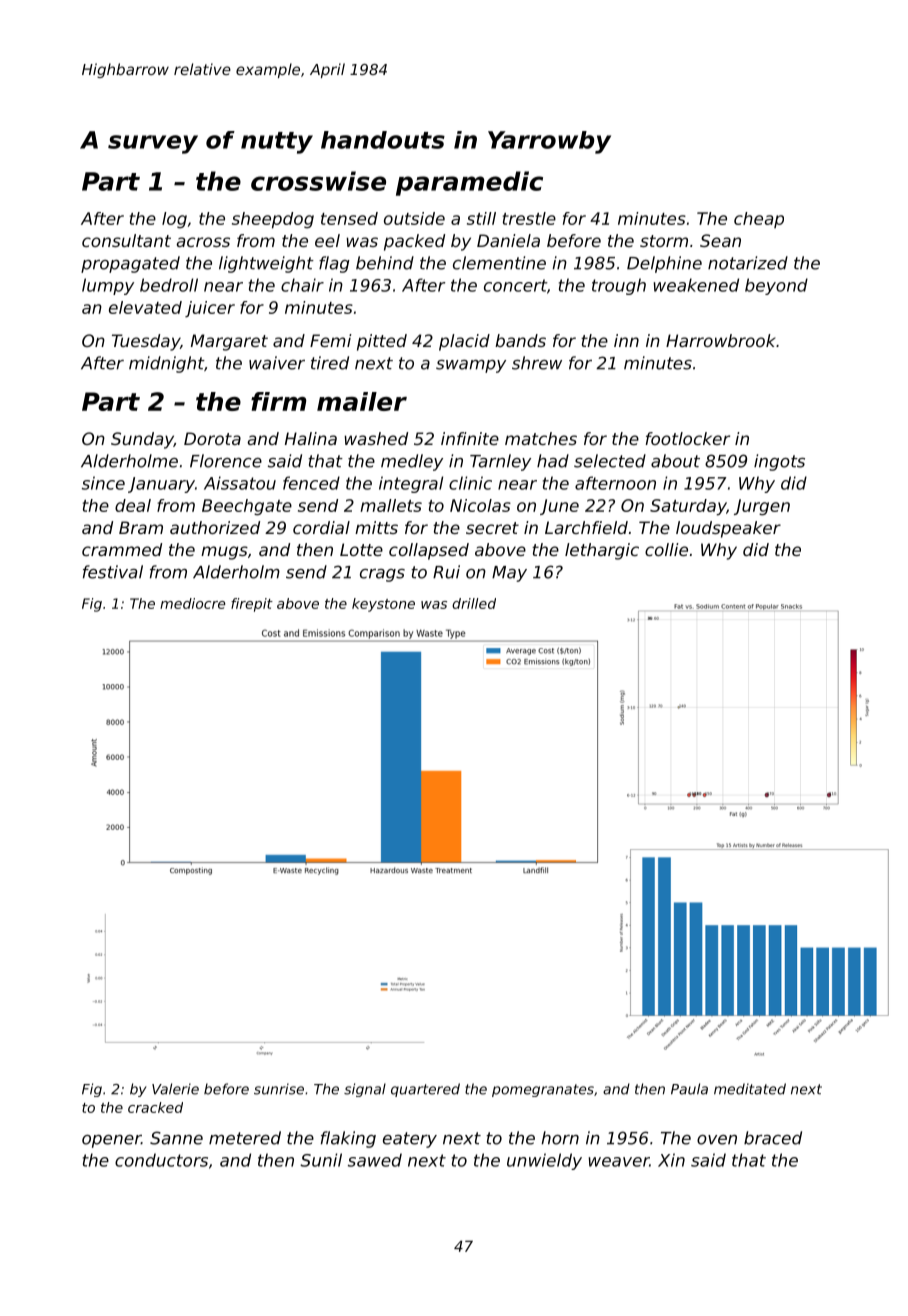 The image size is (908, 1316). Describe the element at coordinates (696, 285) in the page. I see `weakened` at that location.
